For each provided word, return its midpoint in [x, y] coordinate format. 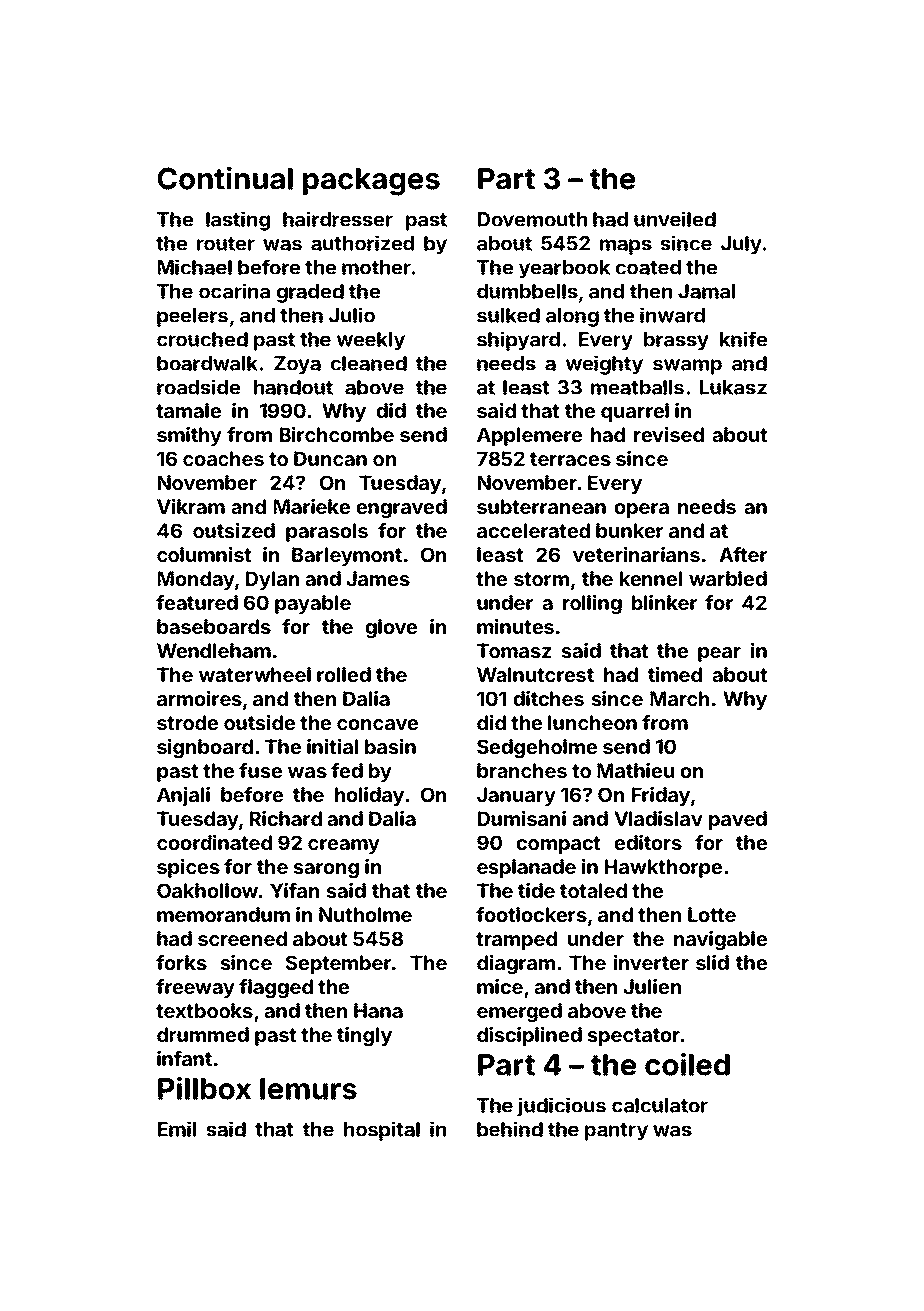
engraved [402, 509]
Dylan [272, 580]
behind [510, 1129]
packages [371, 182]
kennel [651, 578]
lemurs [308, 1089]
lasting [238, 221]
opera [642, 510]
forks [181, 962]
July [741, 245]
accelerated [533, 530]
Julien [652, 986]
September [338, 964]
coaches [223, 458]
